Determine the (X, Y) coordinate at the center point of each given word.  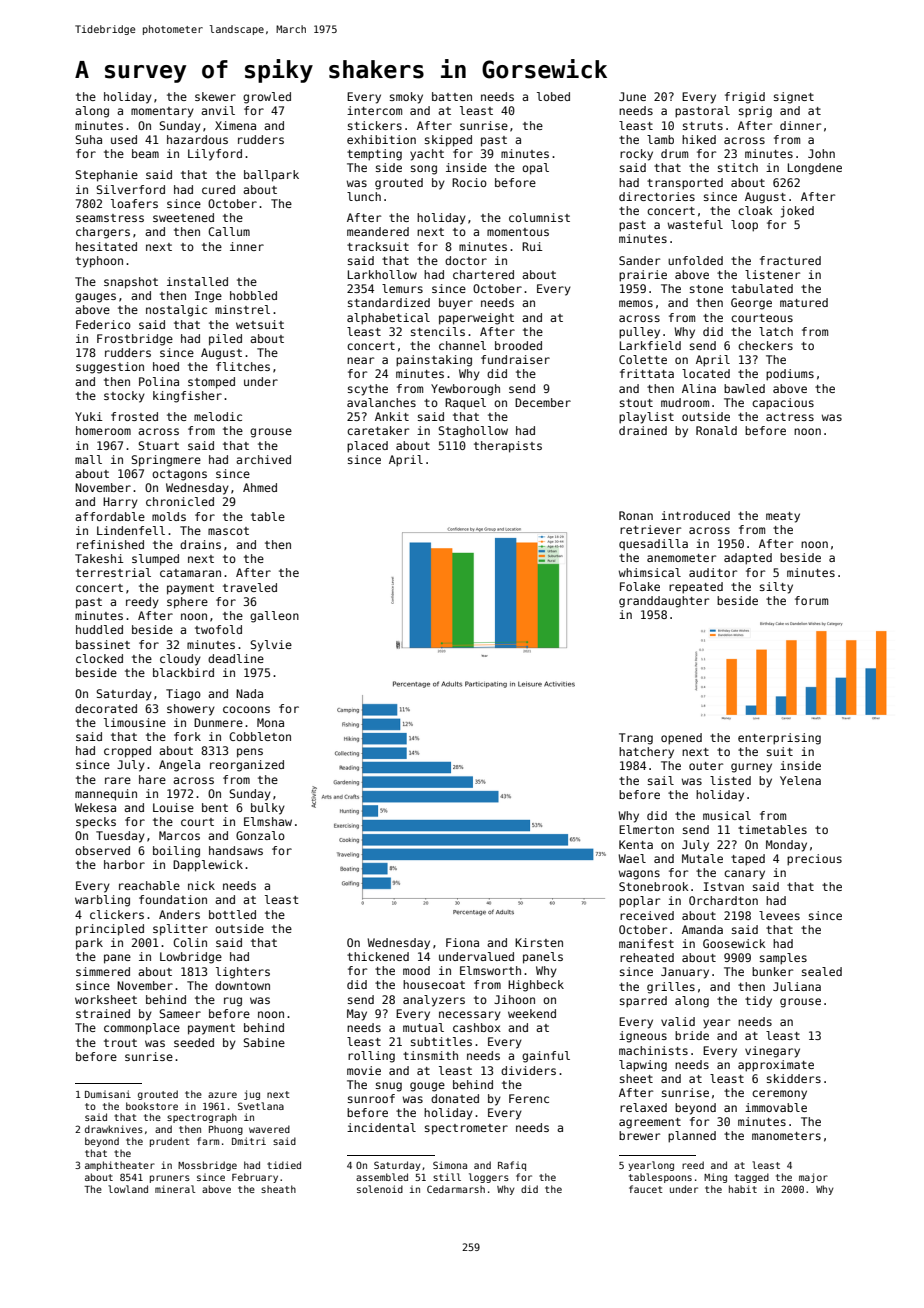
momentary (162, 112)
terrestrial (113, 572)
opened (681, 739)
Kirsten (539, 942)
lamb (660, 139)
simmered (103, 971)
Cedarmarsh (456, 1189)
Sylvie (271, 646)
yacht (427, 155)
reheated (647, 957)
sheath (278, 1189)
